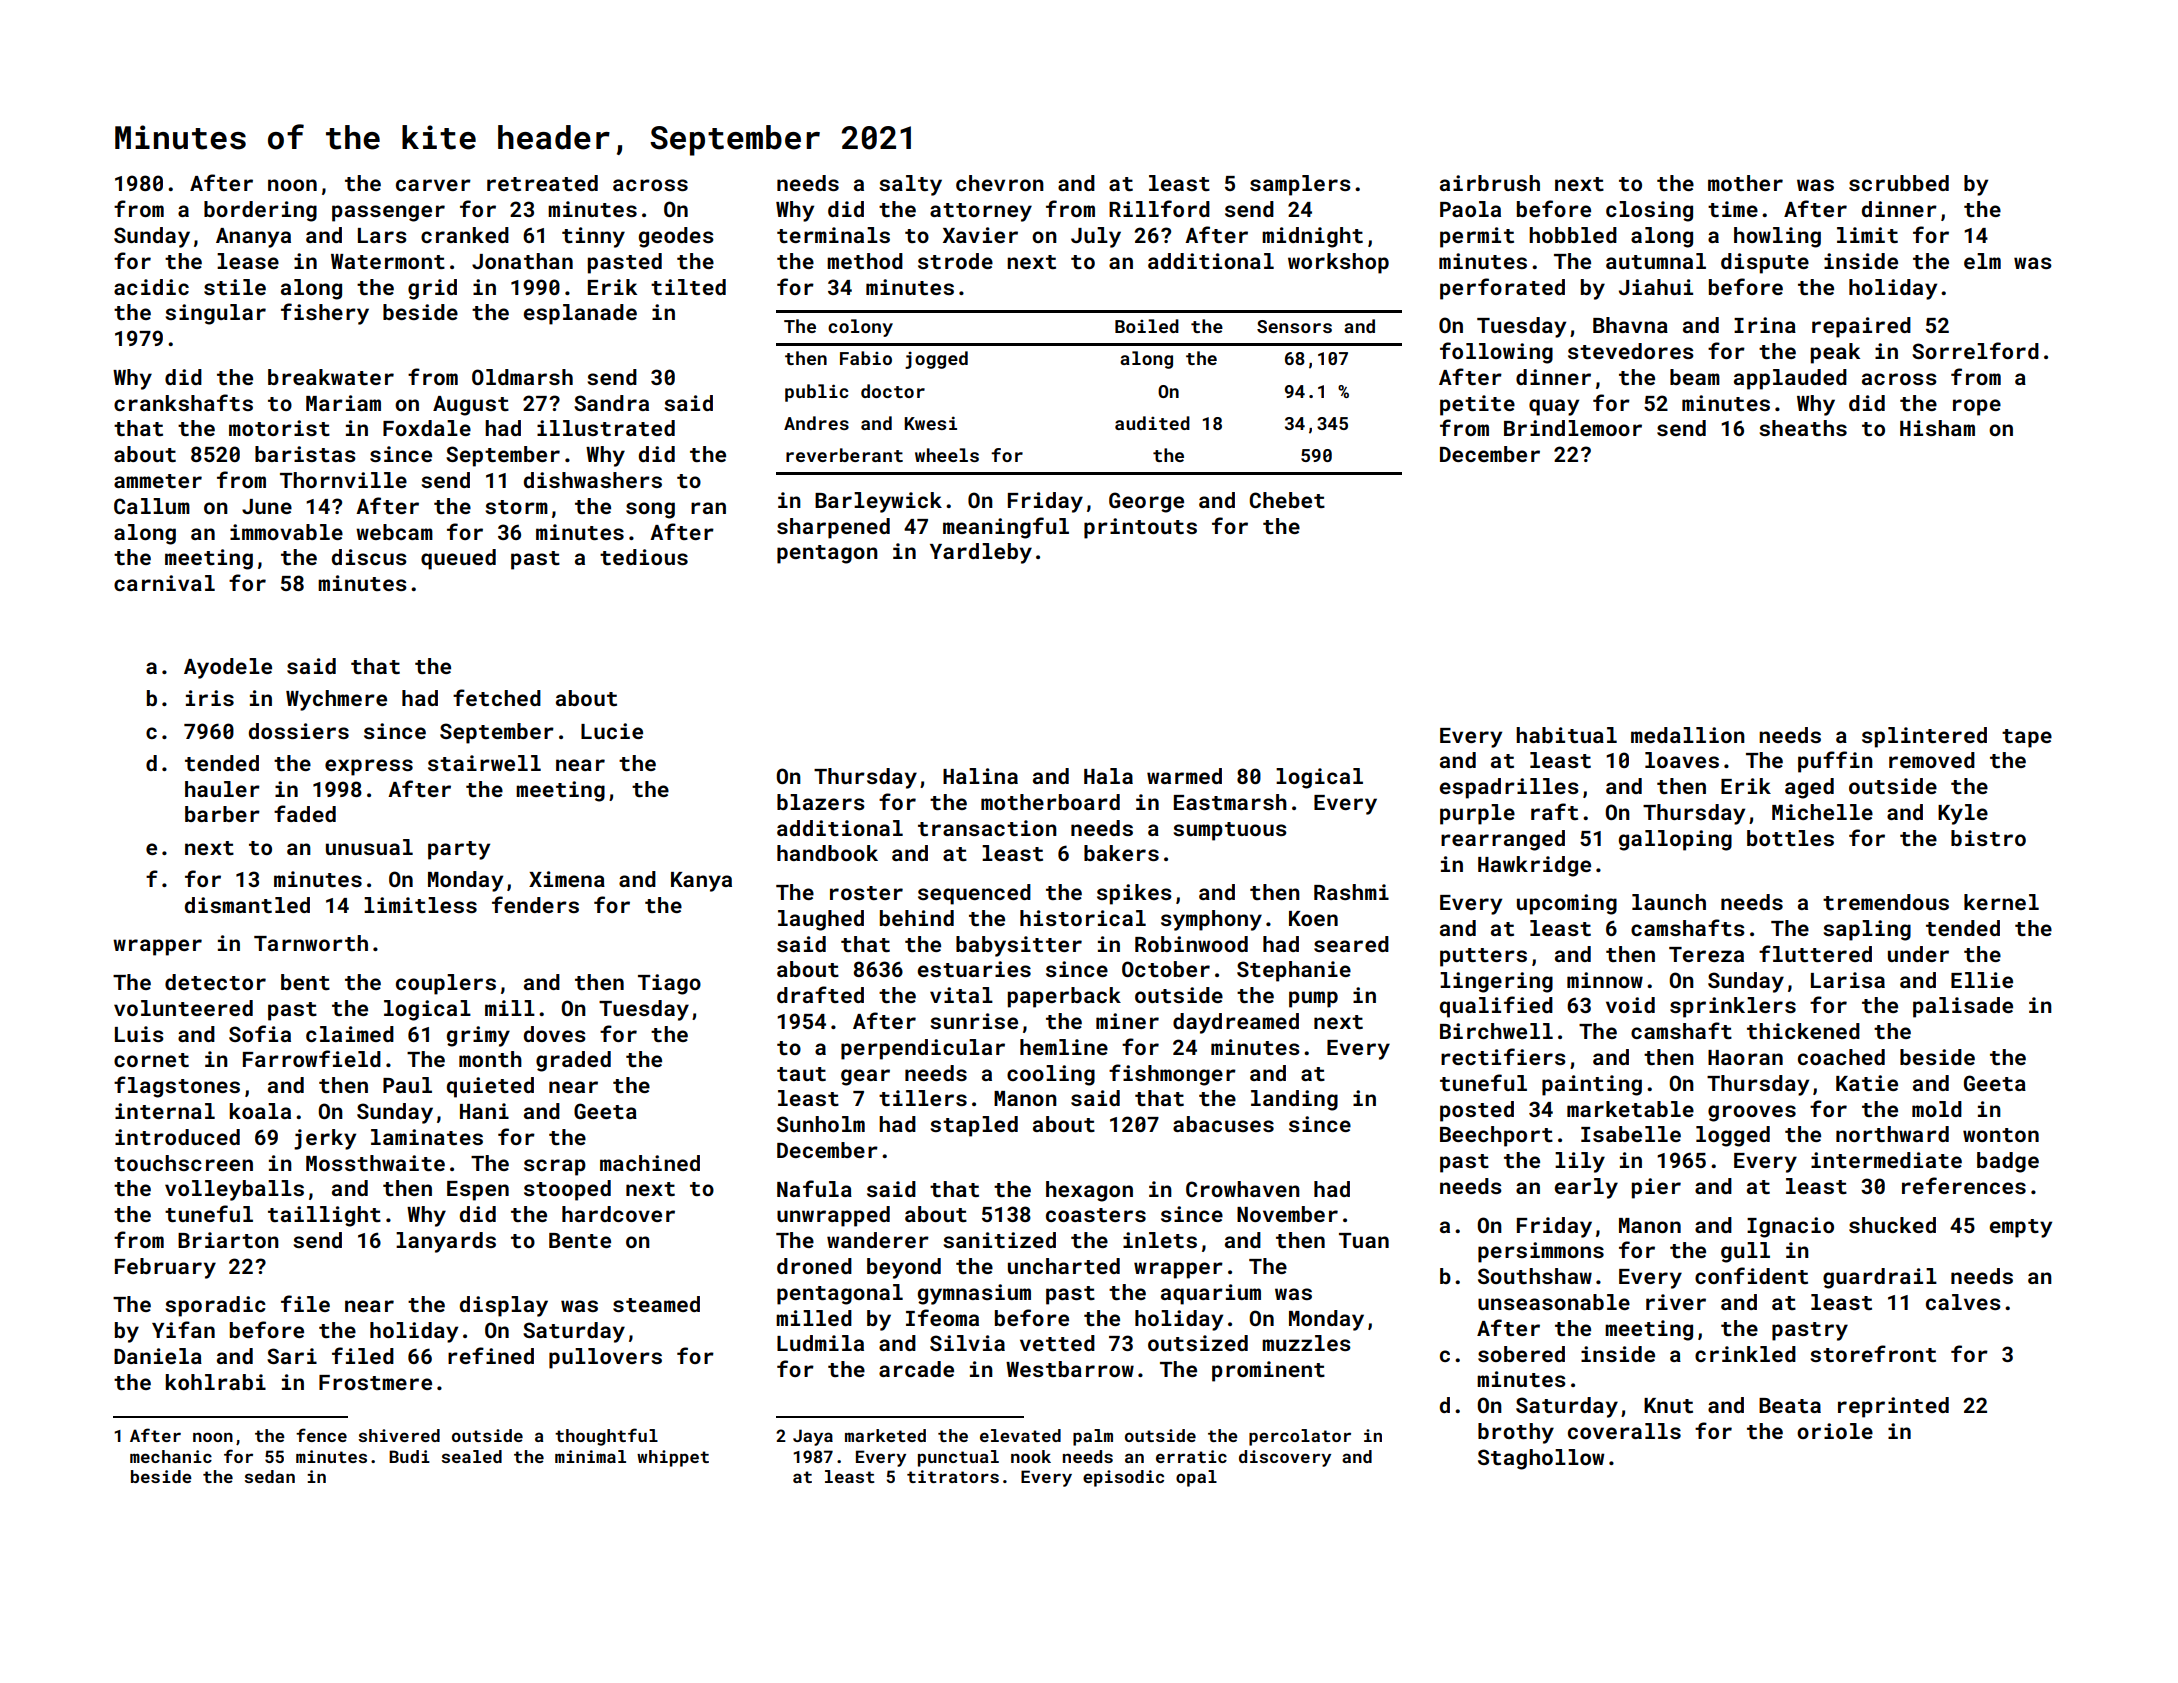 This page has width=2178, height=1683. I want to click on Katie, so click(1867, 1083).
